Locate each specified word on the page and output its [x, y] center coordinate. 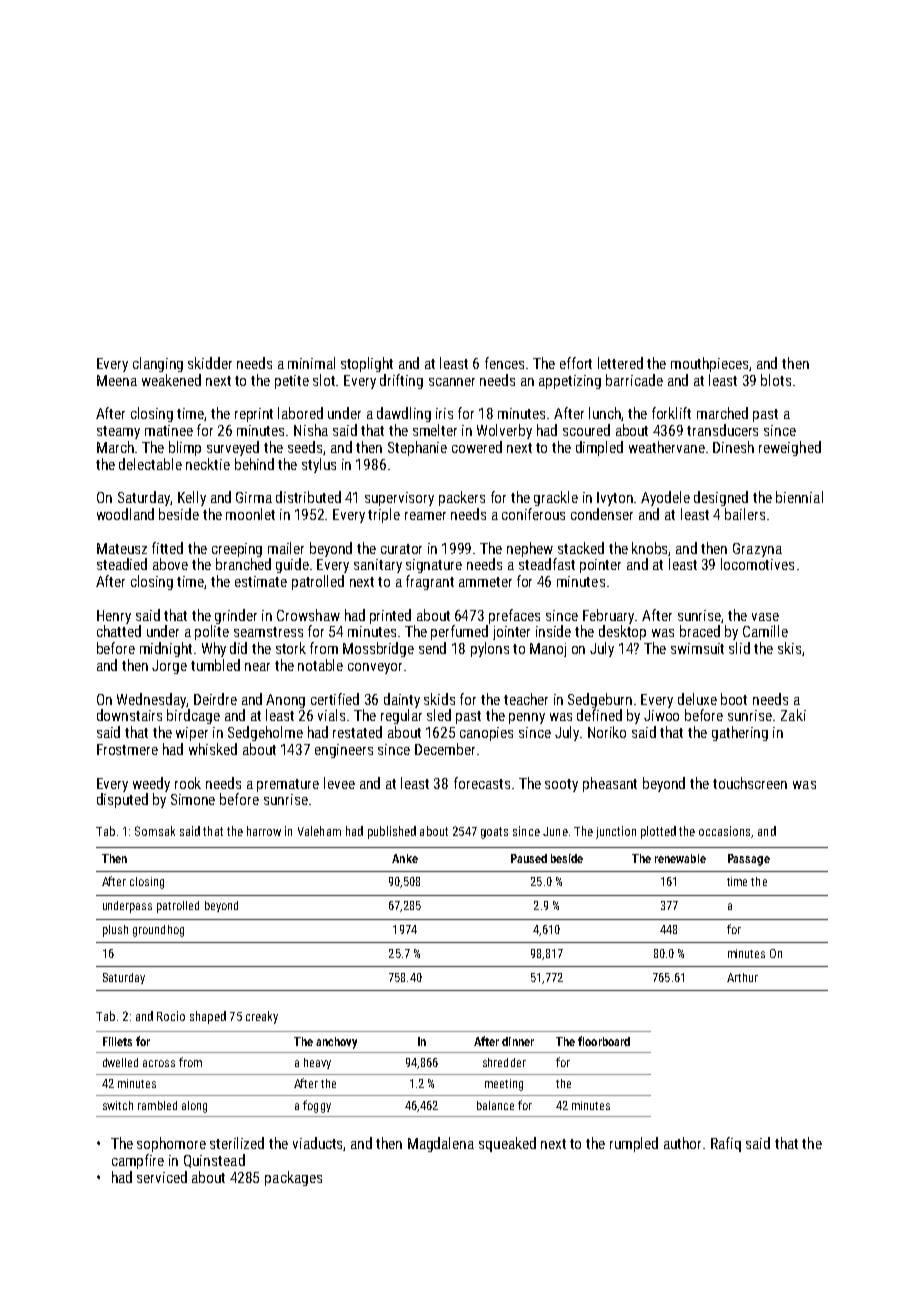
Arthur [742, 977]
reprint [254, 415]
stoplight [367, 364]
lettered [620, 363]
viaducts [318, 1144]
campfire [138, 1161]
